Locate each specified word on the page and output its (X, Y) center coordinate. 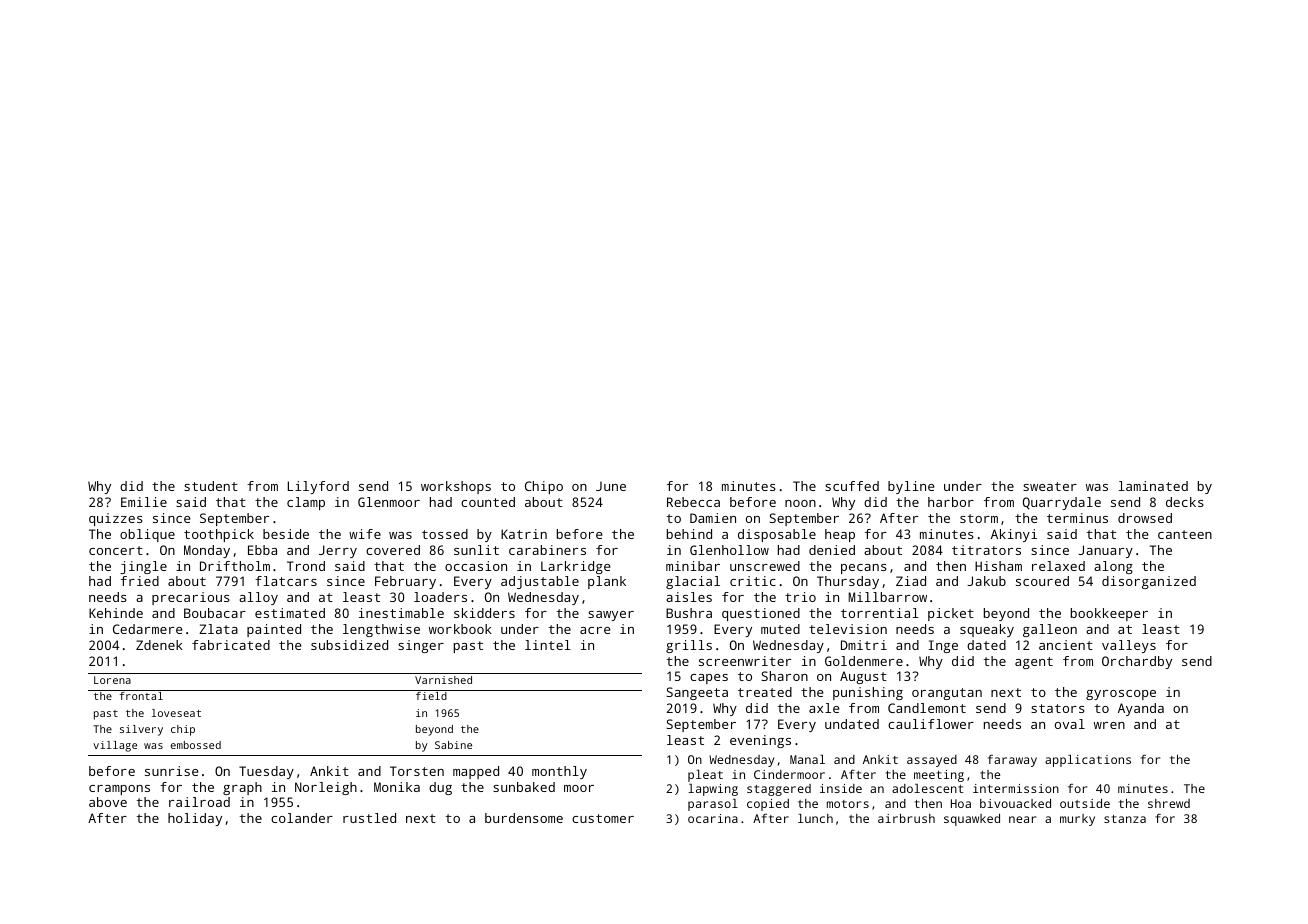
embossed (196, 745)
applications (1088, 761)
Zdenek (159, 645)
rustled (369, 818)
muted (780, 629)
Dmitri (864, 645)
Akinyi (1014, 535)
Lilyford (318, 487)
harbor (951, 502)
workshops (456, 487)
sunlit (476, 550)
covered (393, 550)
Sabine (453, 745)
